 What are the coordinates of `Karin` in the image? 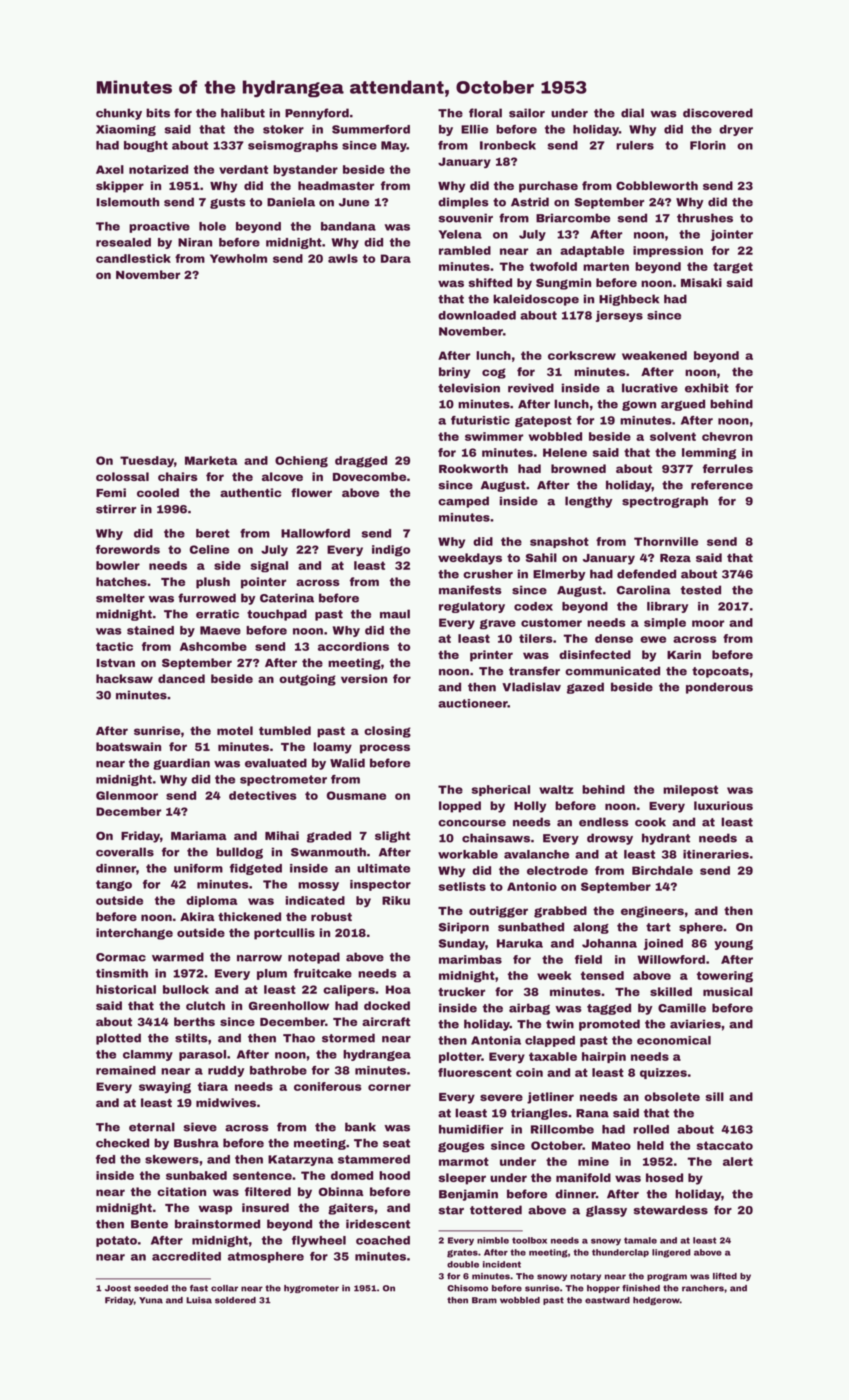 It's located at (684, 654).
